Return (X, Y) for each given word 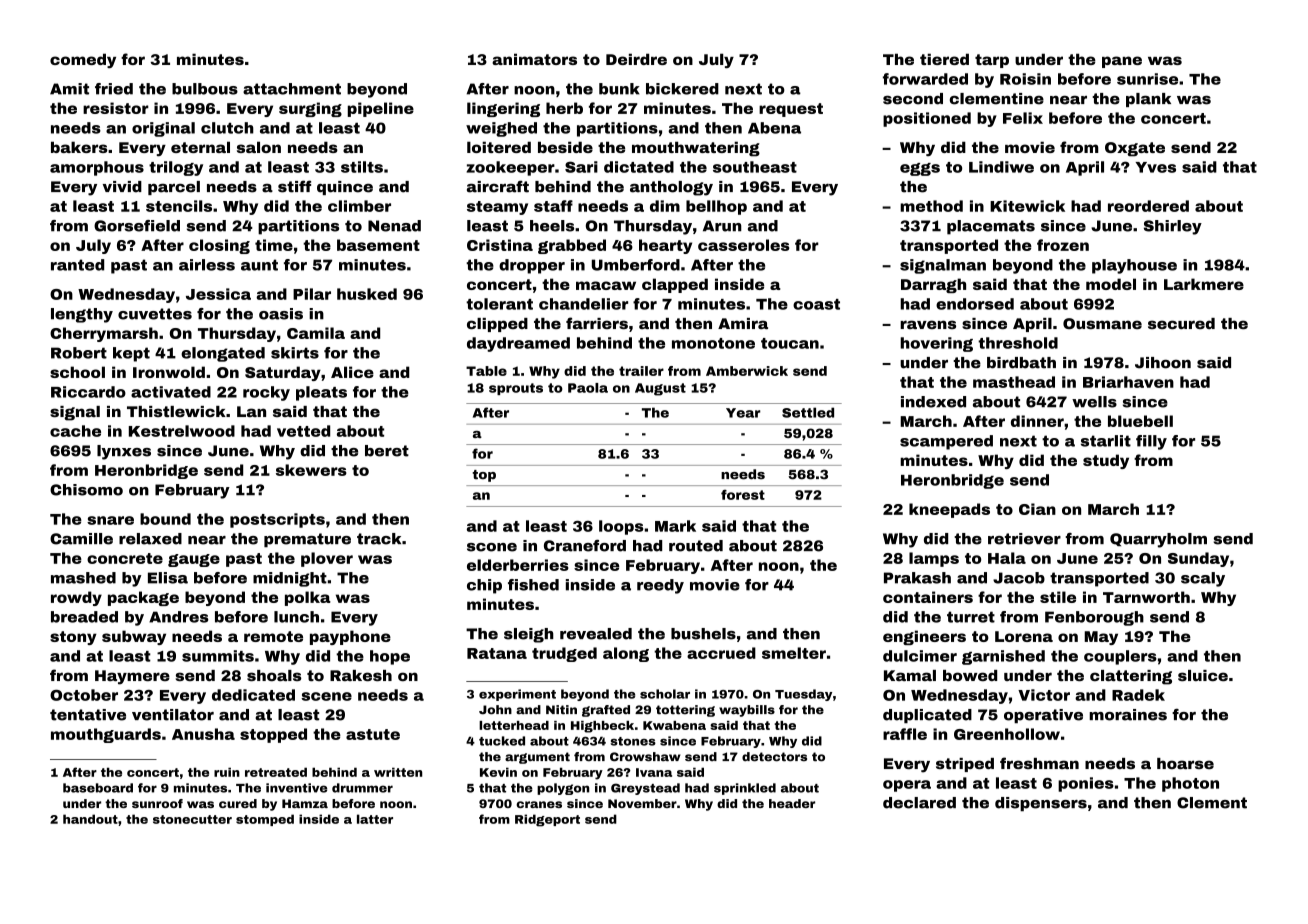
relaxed (150, 539)
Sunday (1198, 559)
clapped (675, 285)
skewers (311, 470)
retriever (1024, 539)
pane (1122, 62)
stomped (265, 820)
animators (534, 59)
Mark (675, 526)
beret (387, 451)
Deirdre (636, 59)
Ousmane (1102, 323)
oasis (281, 314)
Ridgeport (547, 820)
